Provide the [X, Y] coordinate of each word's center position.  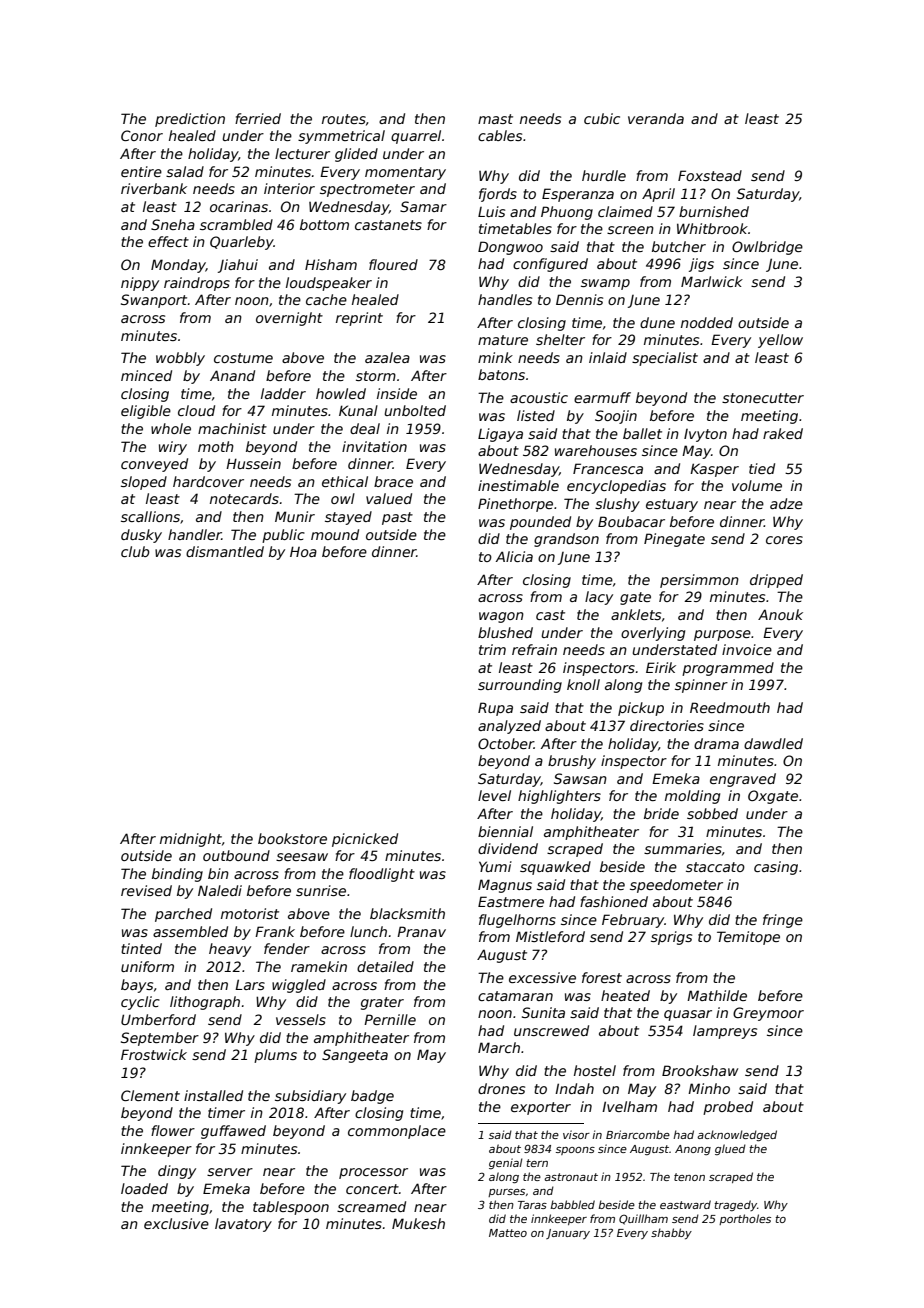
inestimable [518, 485]
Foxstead [710, 175]
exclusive [176, 1223]
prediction [190, 120]
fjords [498, 195]
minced [146, 375]
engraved [743, 780]
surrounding [520, 686]
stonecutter [763, 398]
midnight [191, 840]
